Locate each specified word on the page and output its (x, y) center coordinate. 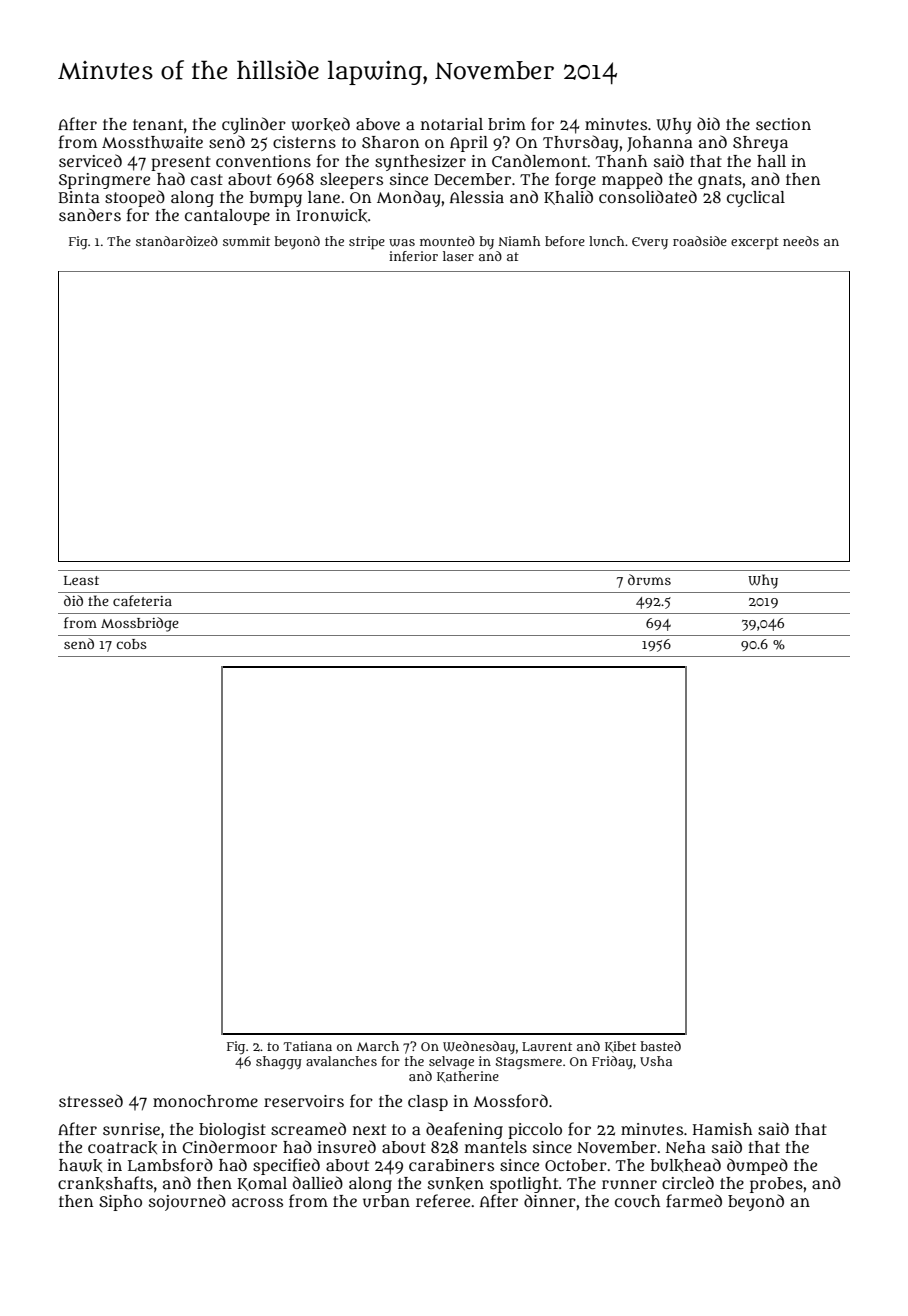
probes (776, 1185)
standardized (177, 241)
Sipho (120, 1203)
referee (443, 1201)
